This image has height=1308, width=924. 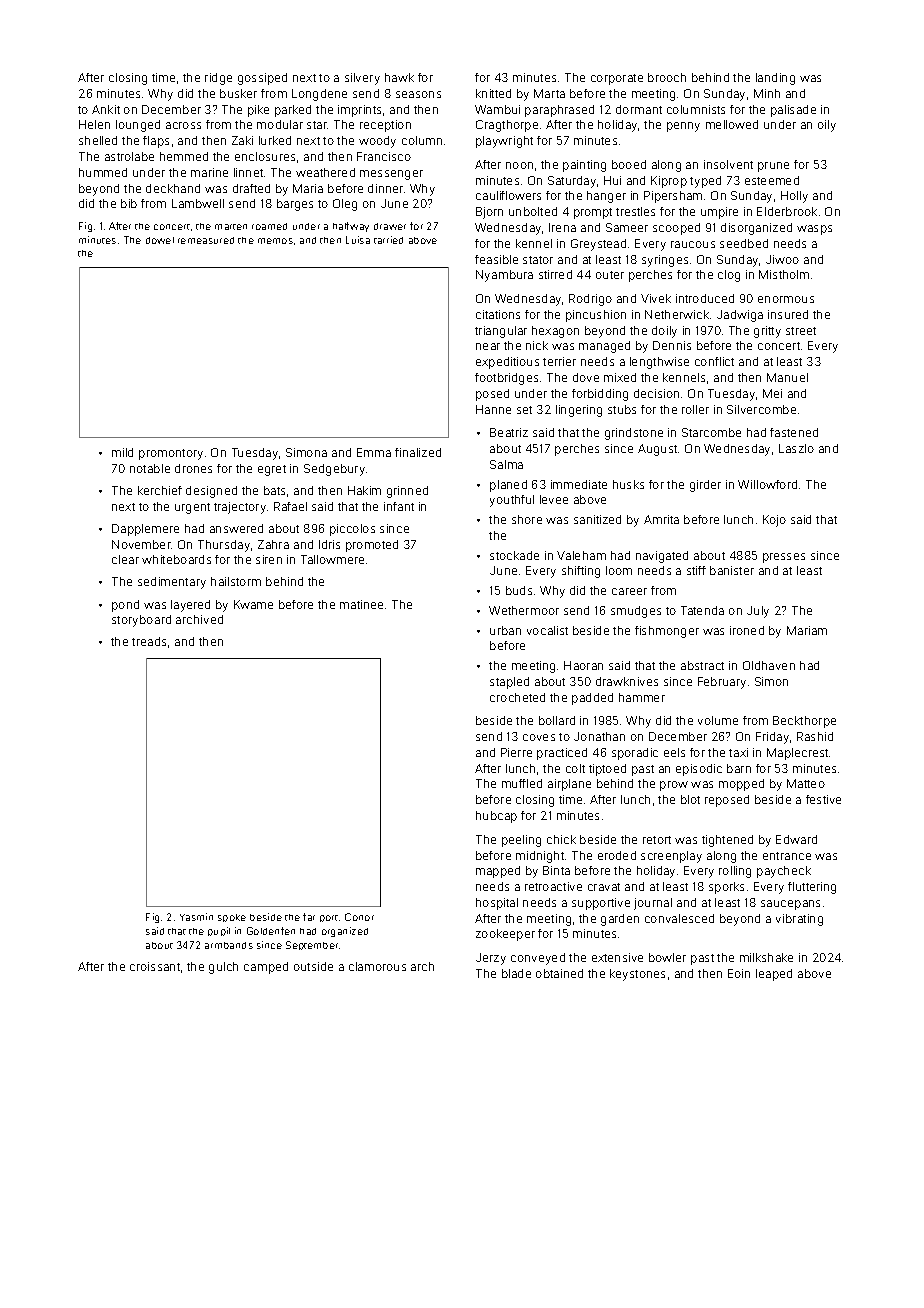 What do you see at coordinates (705, 486) in the image?
I see `girder` at bounding box center [705, 486].
